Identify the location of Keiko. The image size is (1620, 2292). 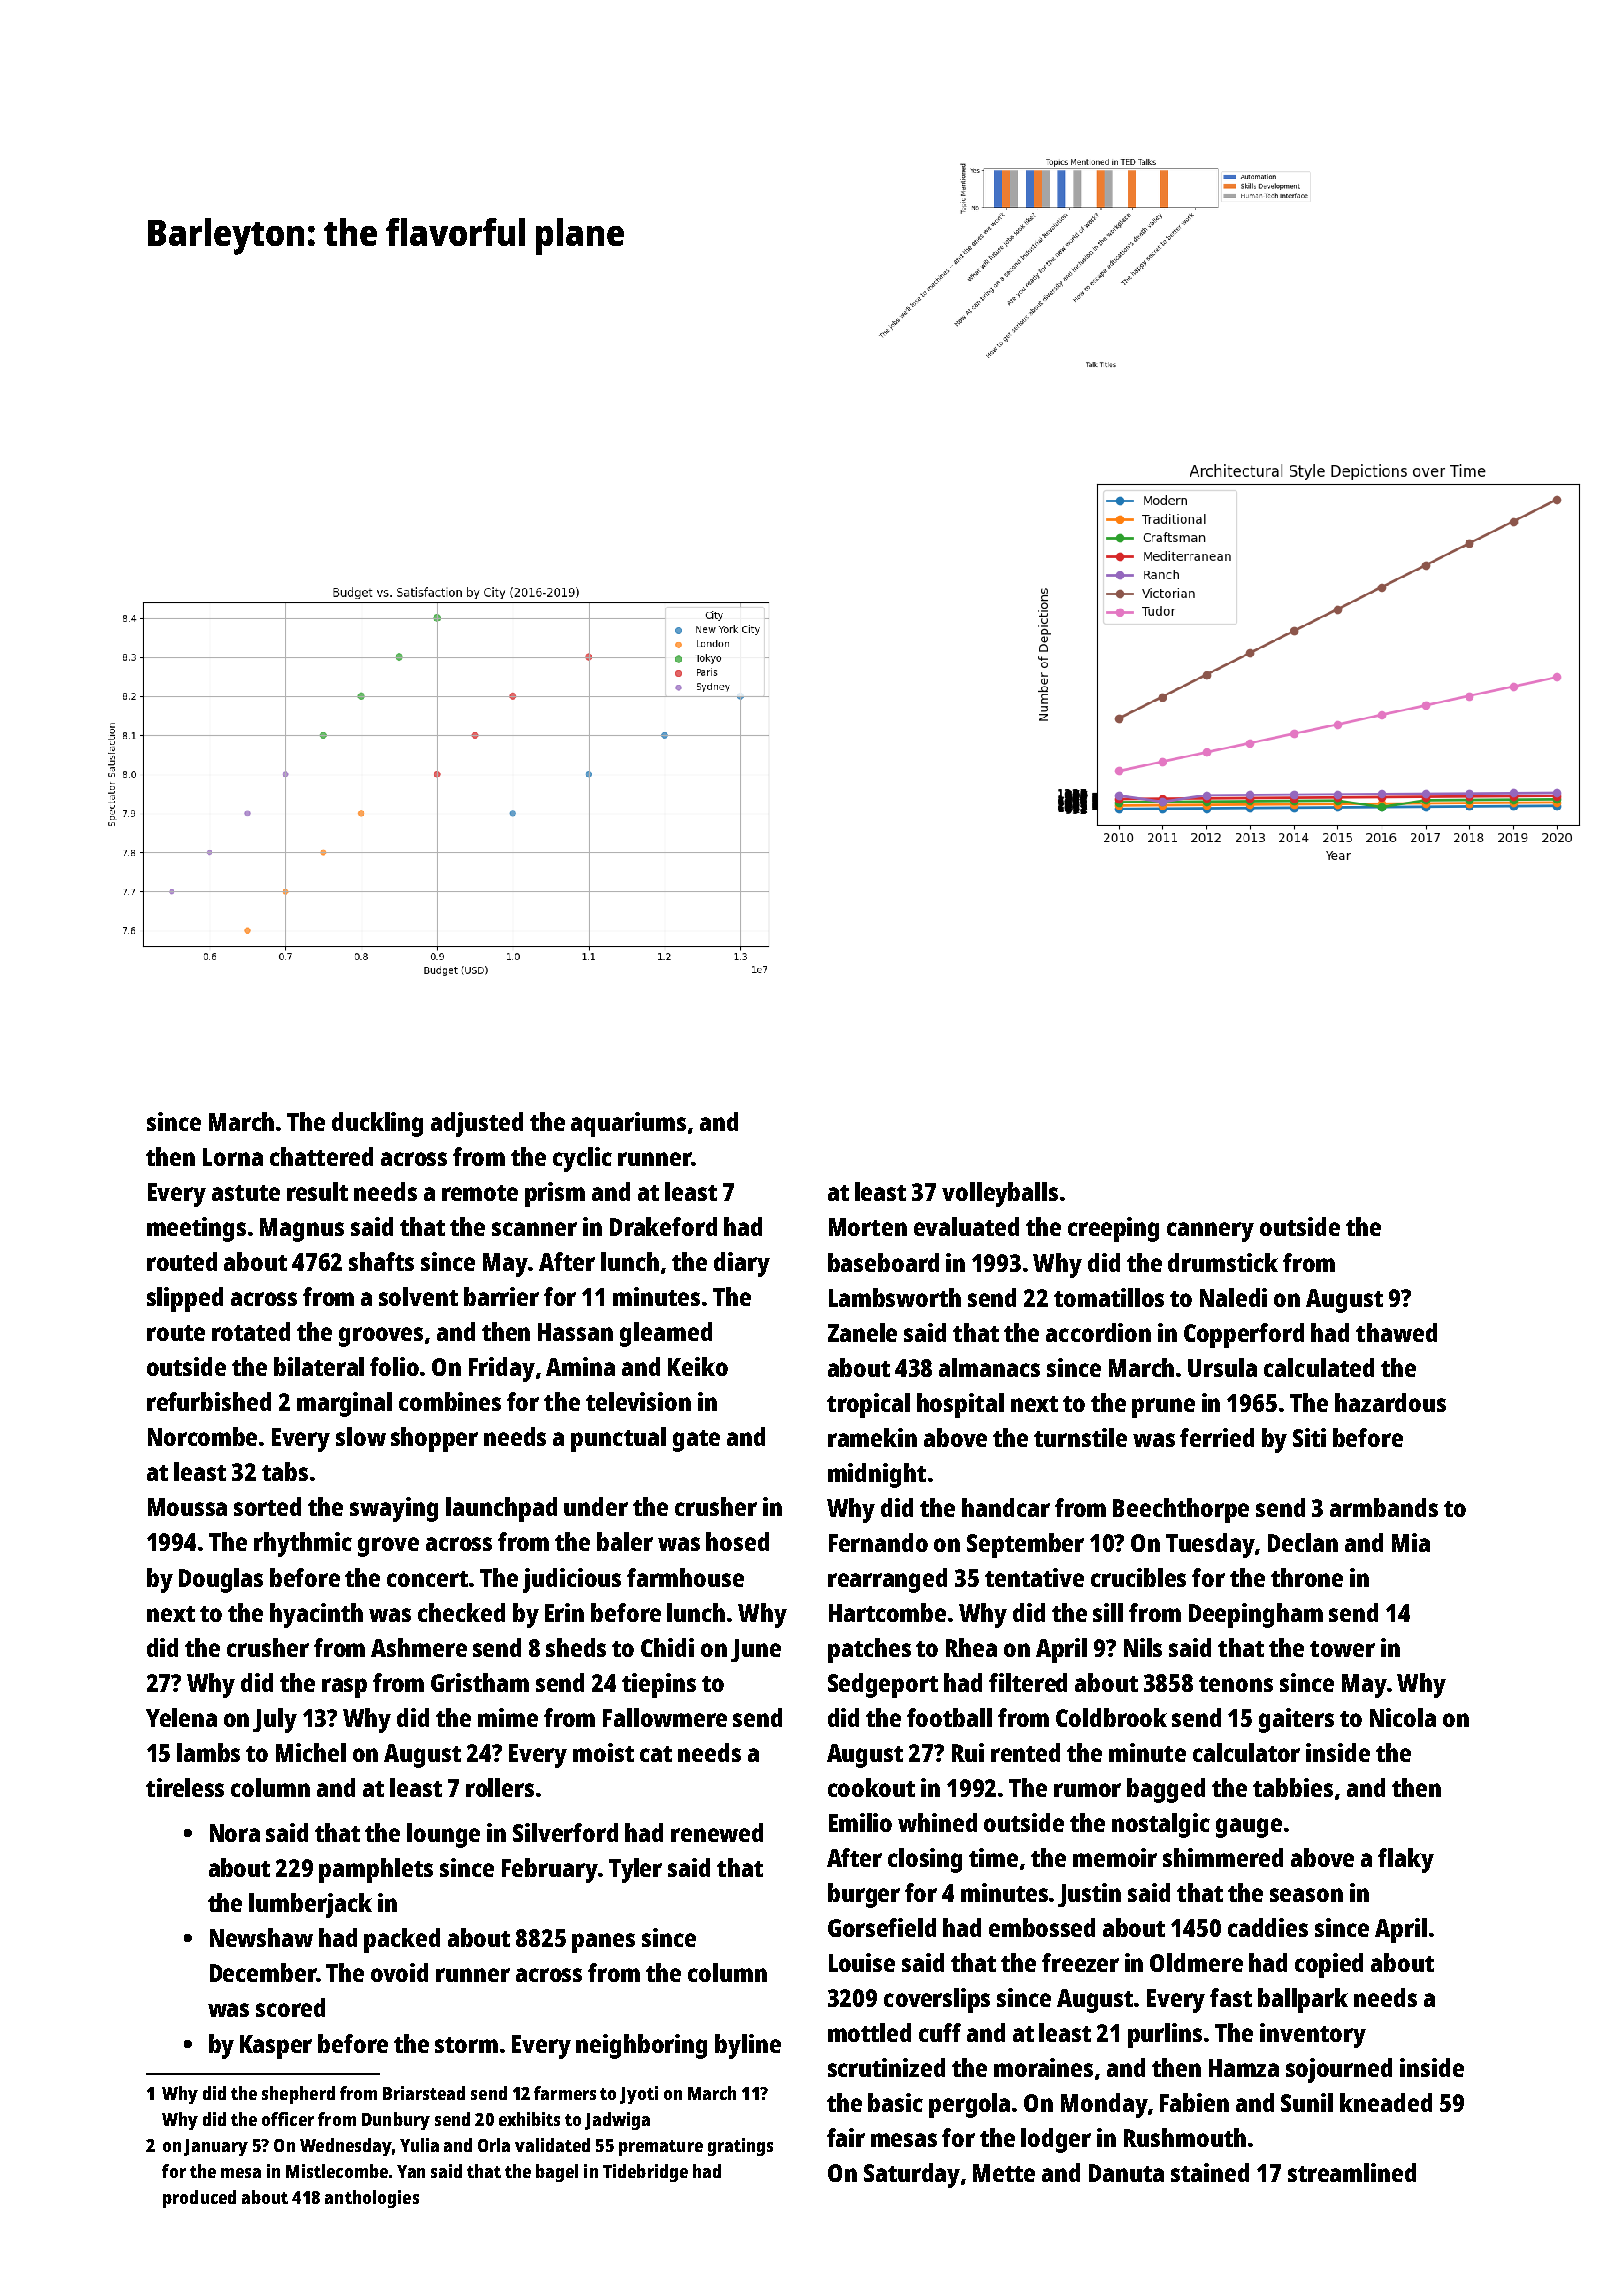
(698, 1366).
